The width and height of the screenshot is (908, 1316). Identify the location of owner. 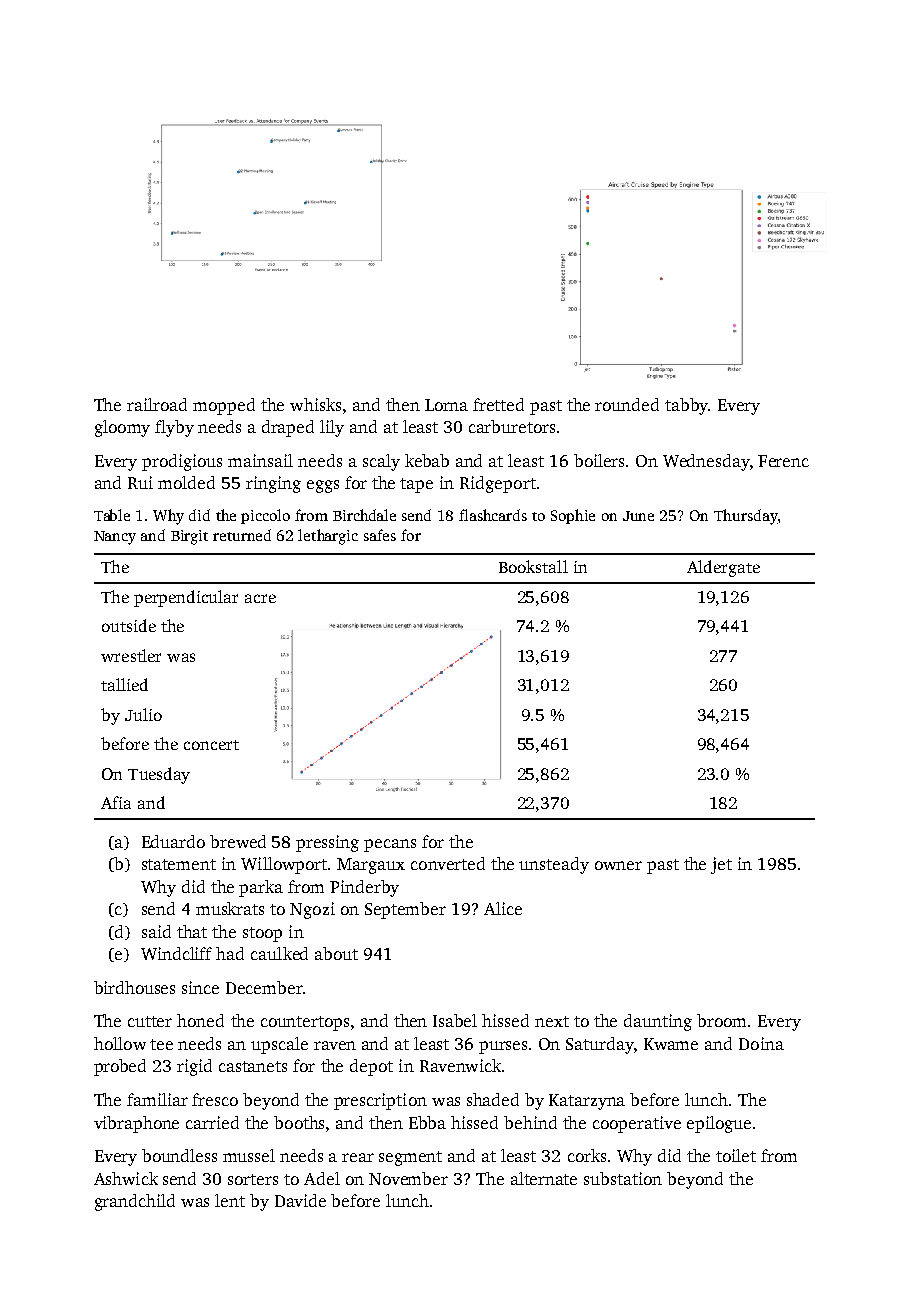
(618, 865).
